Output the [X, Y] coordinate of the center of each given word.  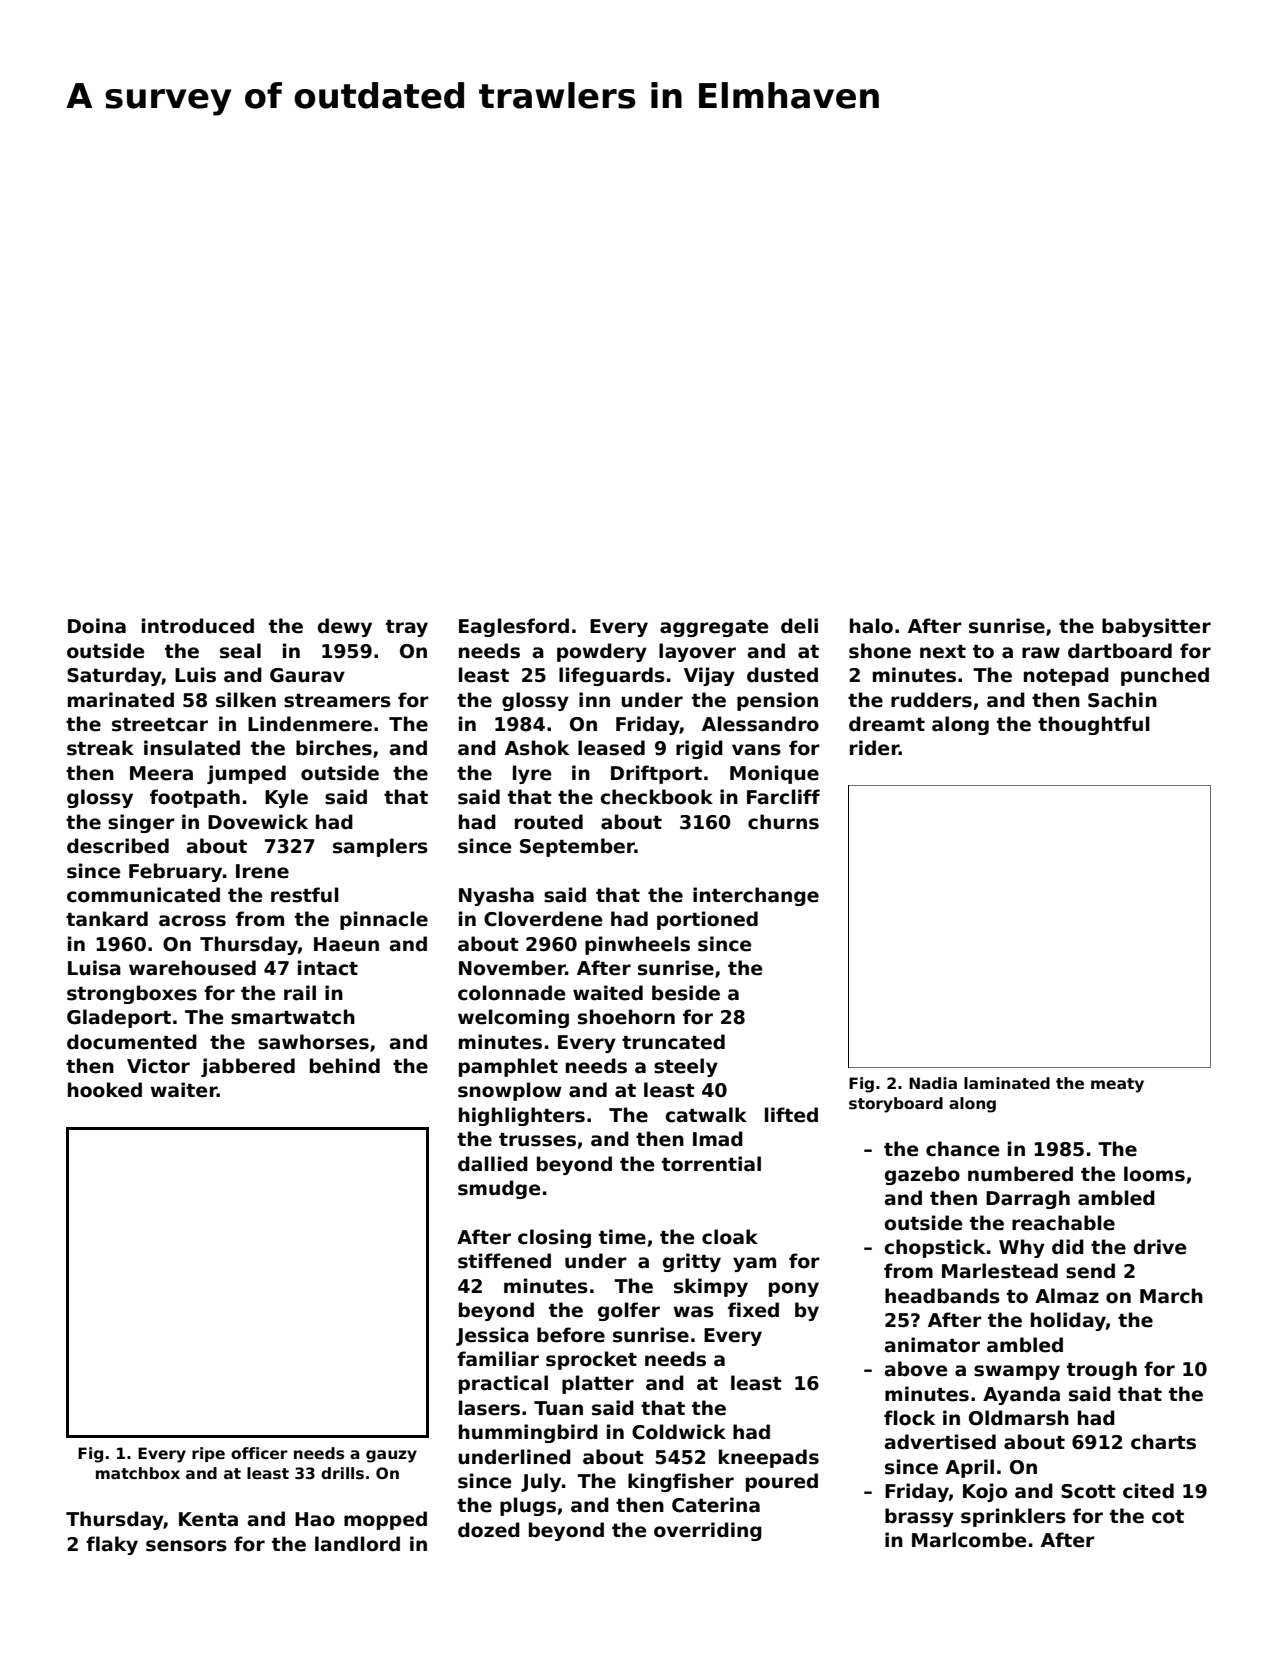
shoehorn [626, 1017]
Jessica [492, 1336]
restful [305, 895]
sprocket [591, 1360]
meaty [1117, 1085]
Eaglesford [514, 627]
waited [608, 993]
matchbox [138, 1473]
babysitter [1156, 627]
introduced [198, 626]
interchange [756, 896]
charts [1163, 1442]
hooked [105, 1090]
